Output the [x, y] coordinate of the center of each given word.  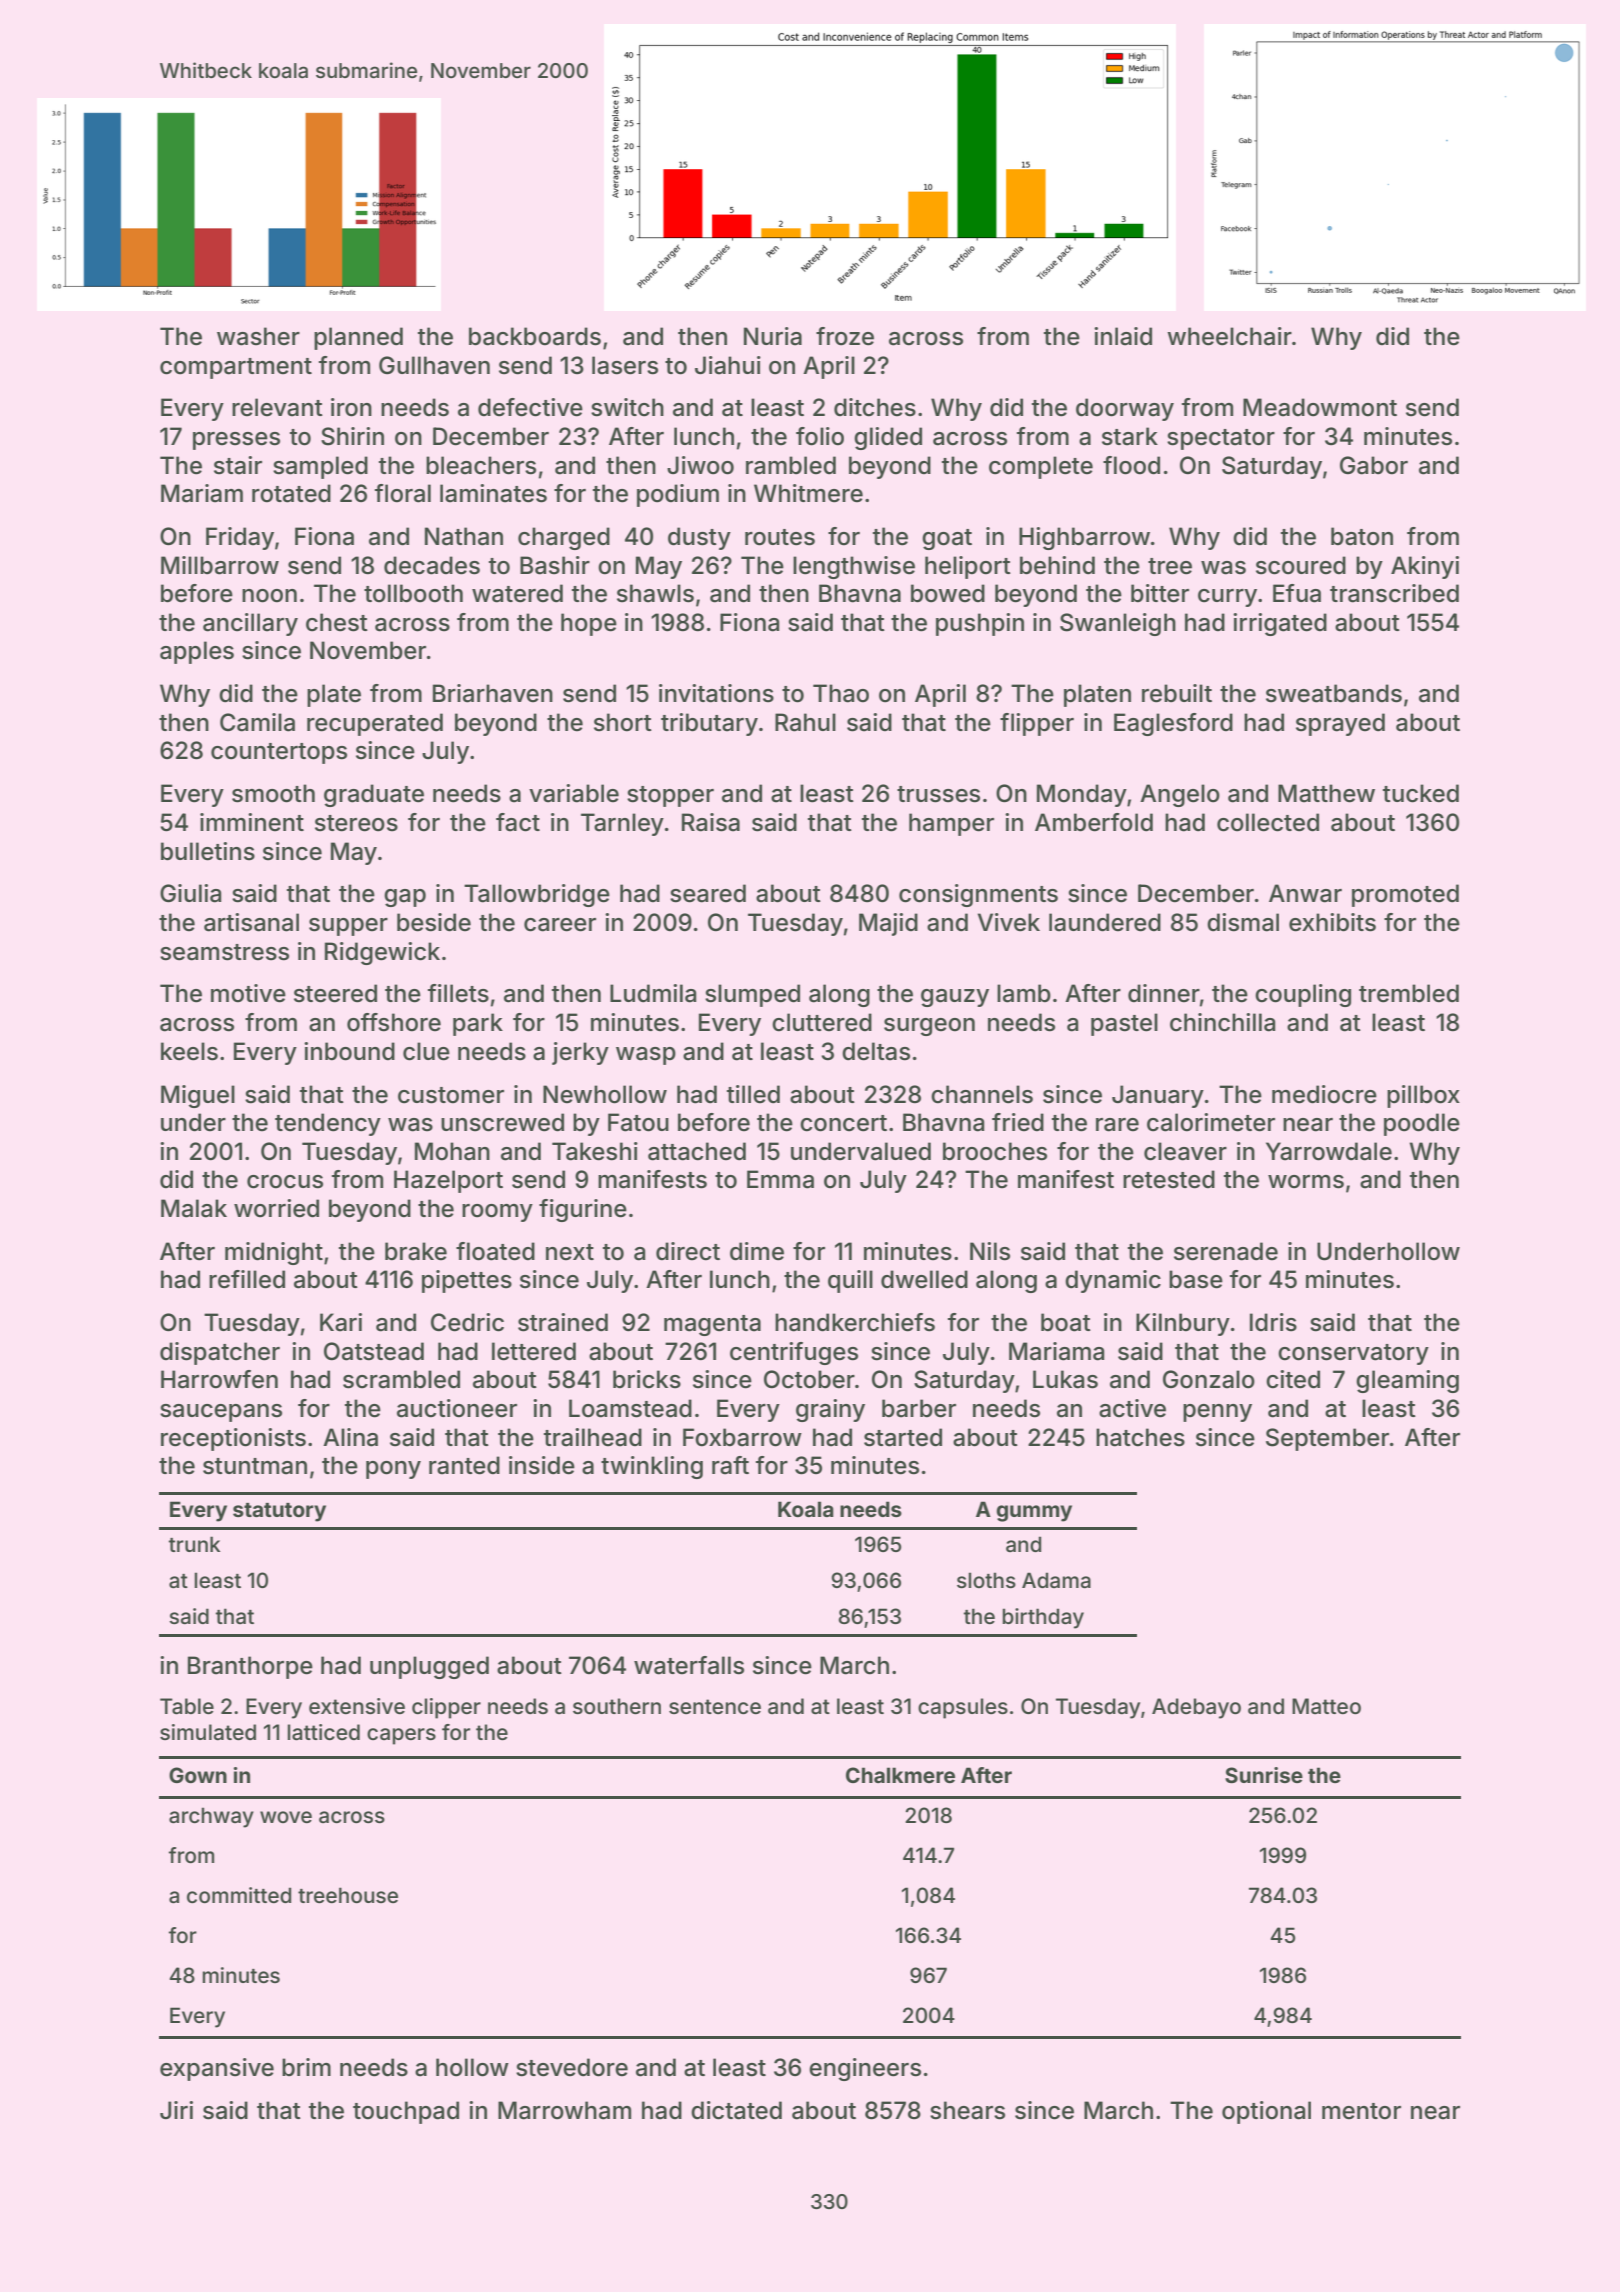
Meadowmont [1320, 407]
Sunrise [1264, 1775]
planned [358, 338]
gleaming [1407, 1381]
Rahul [805, 722]
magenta [712, 1325]
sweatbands [1334, 693]
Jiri [176, 2110]
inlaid [1123, 336]
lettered [534, 1351]
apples [197, 652]
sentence [715, 1706]
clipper [446, 1708]
